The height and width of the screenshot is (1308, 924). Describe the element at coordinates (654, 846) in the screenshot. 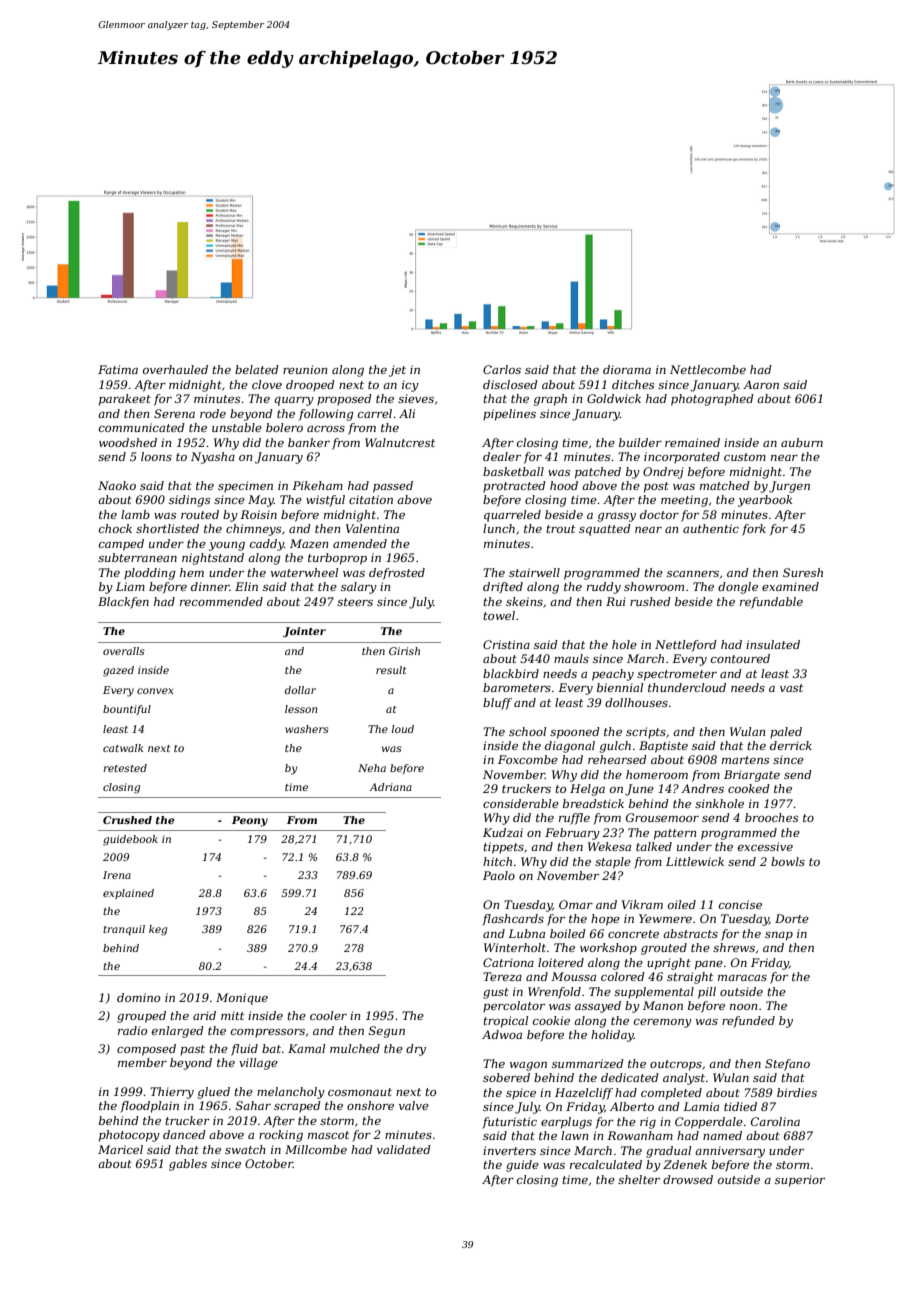

I see `talked` at that location.
